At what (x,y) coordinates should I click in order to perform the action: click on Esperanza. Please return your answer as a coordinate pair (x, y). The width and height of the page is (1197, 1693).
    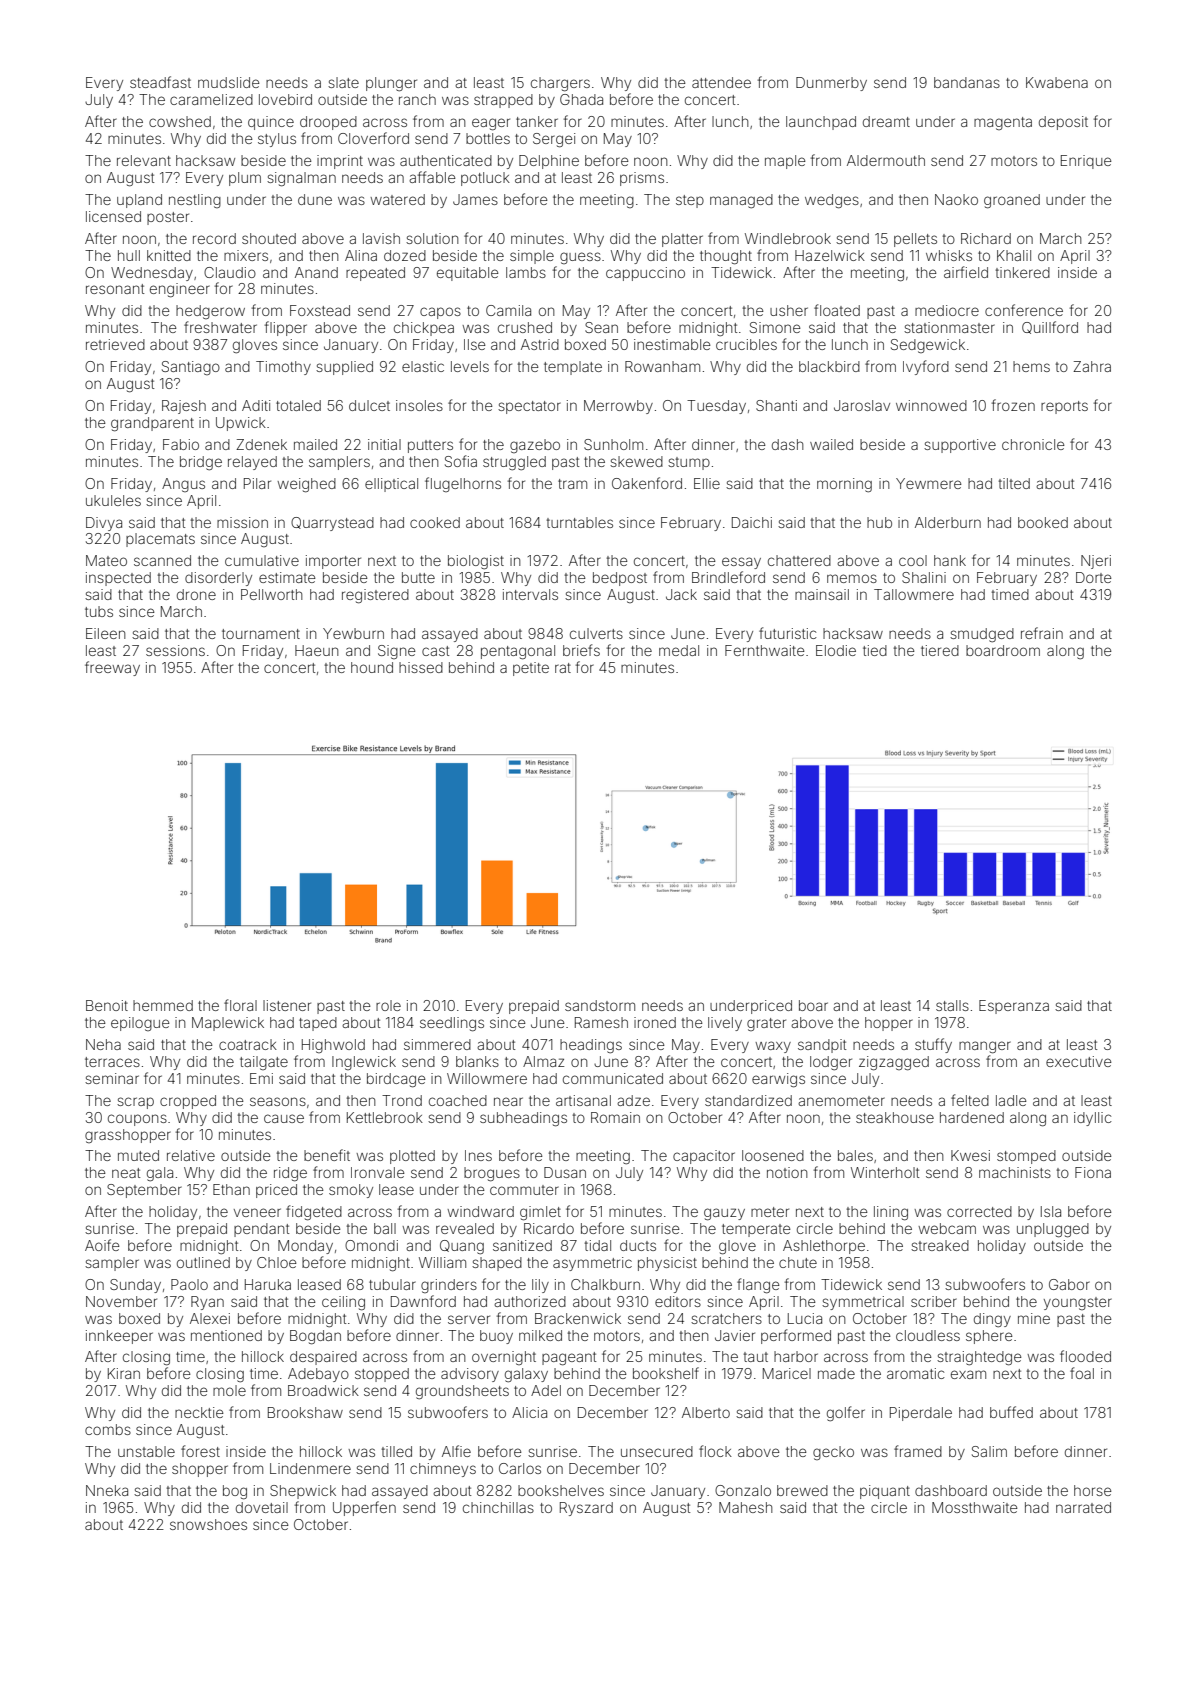
    Looking at the image, I should click on (1014, 1007).
